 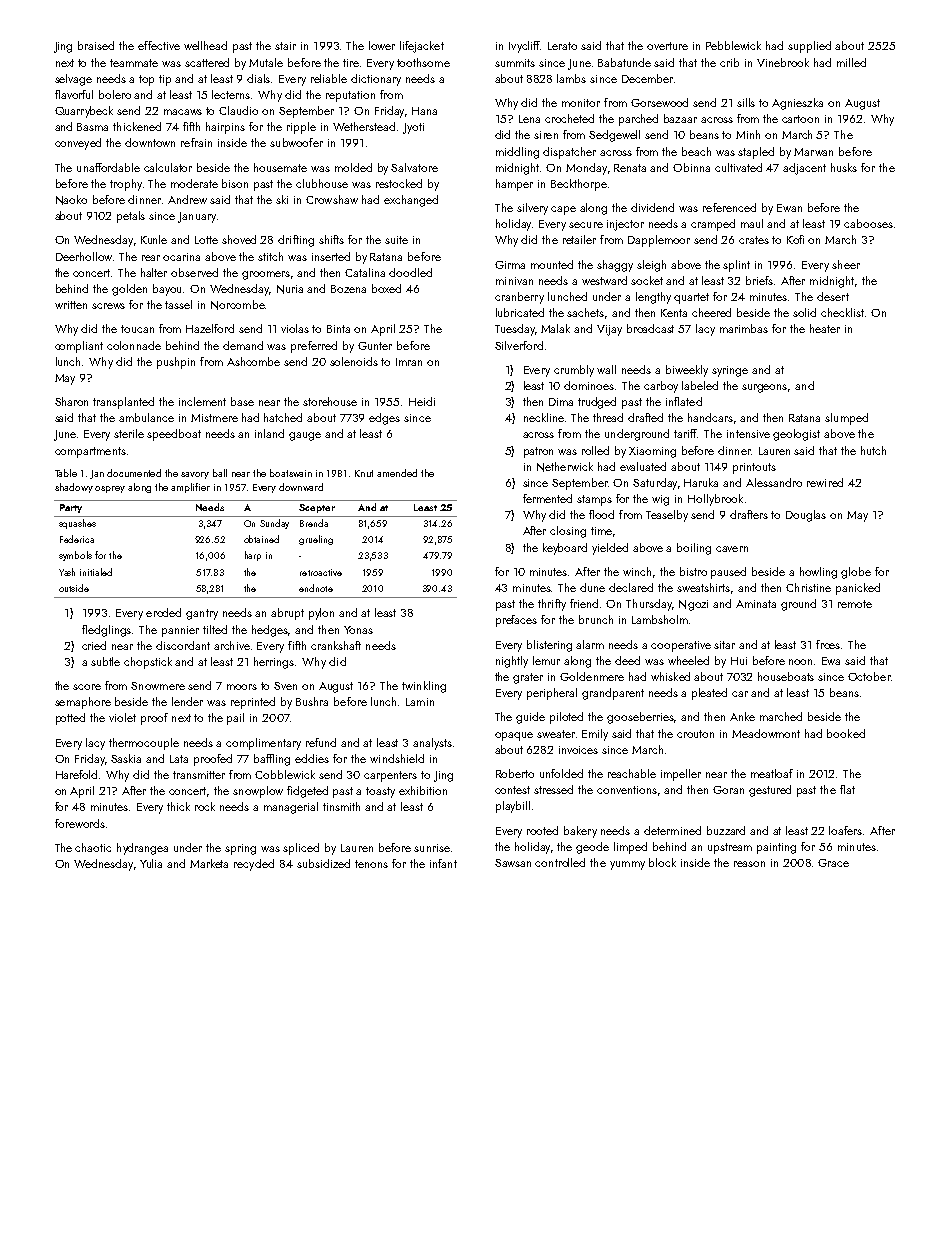 I want to click on Pebblewick, so click(x=733, y=45).
